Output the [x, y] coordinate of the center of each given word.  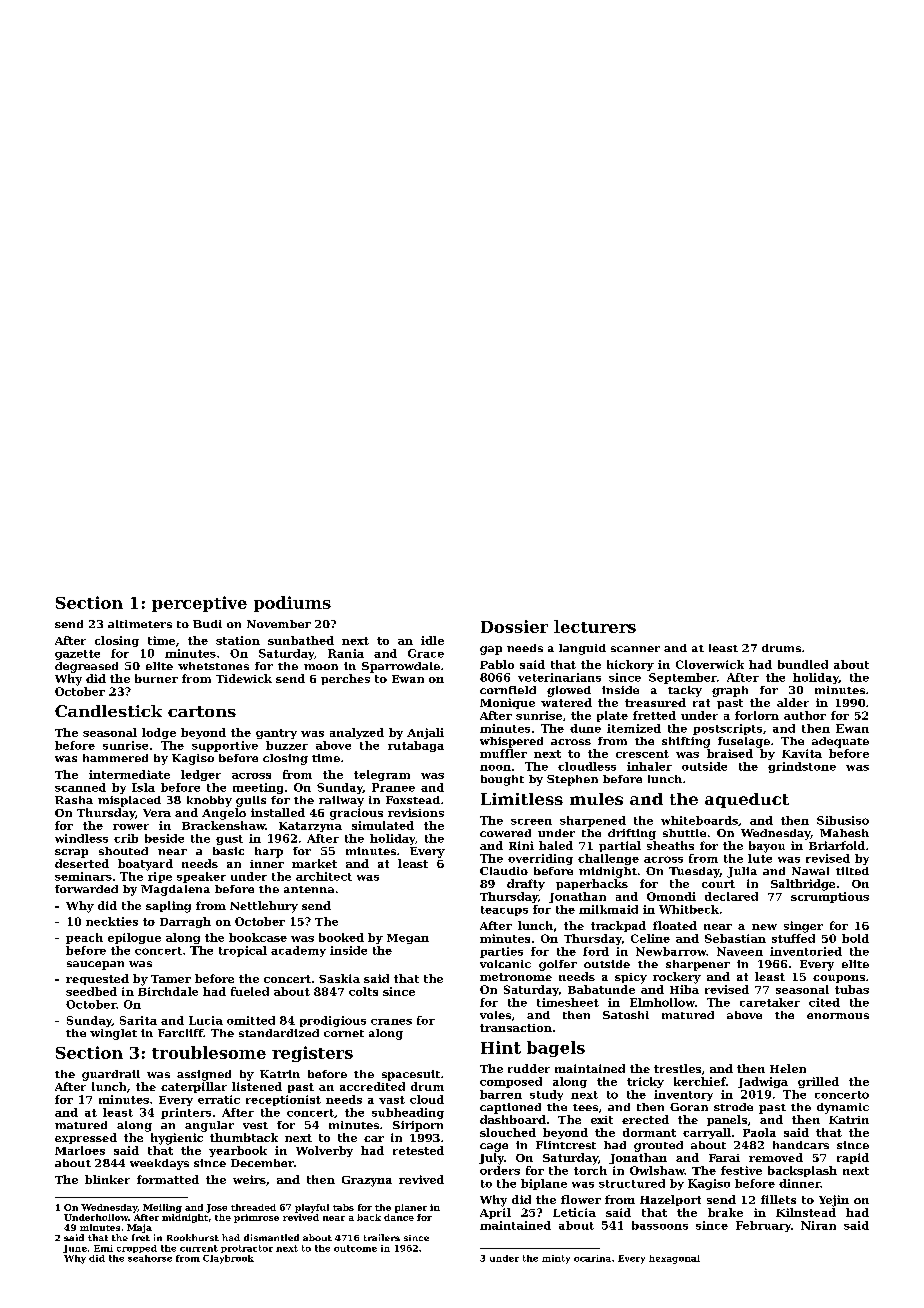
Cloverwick [710, 664]
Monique [507, 703]
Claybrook [228, 1259]
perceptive [199, 604]
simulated [383, 825]
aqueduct [747, 800]
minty [556, 1259]
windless [81, 838]
